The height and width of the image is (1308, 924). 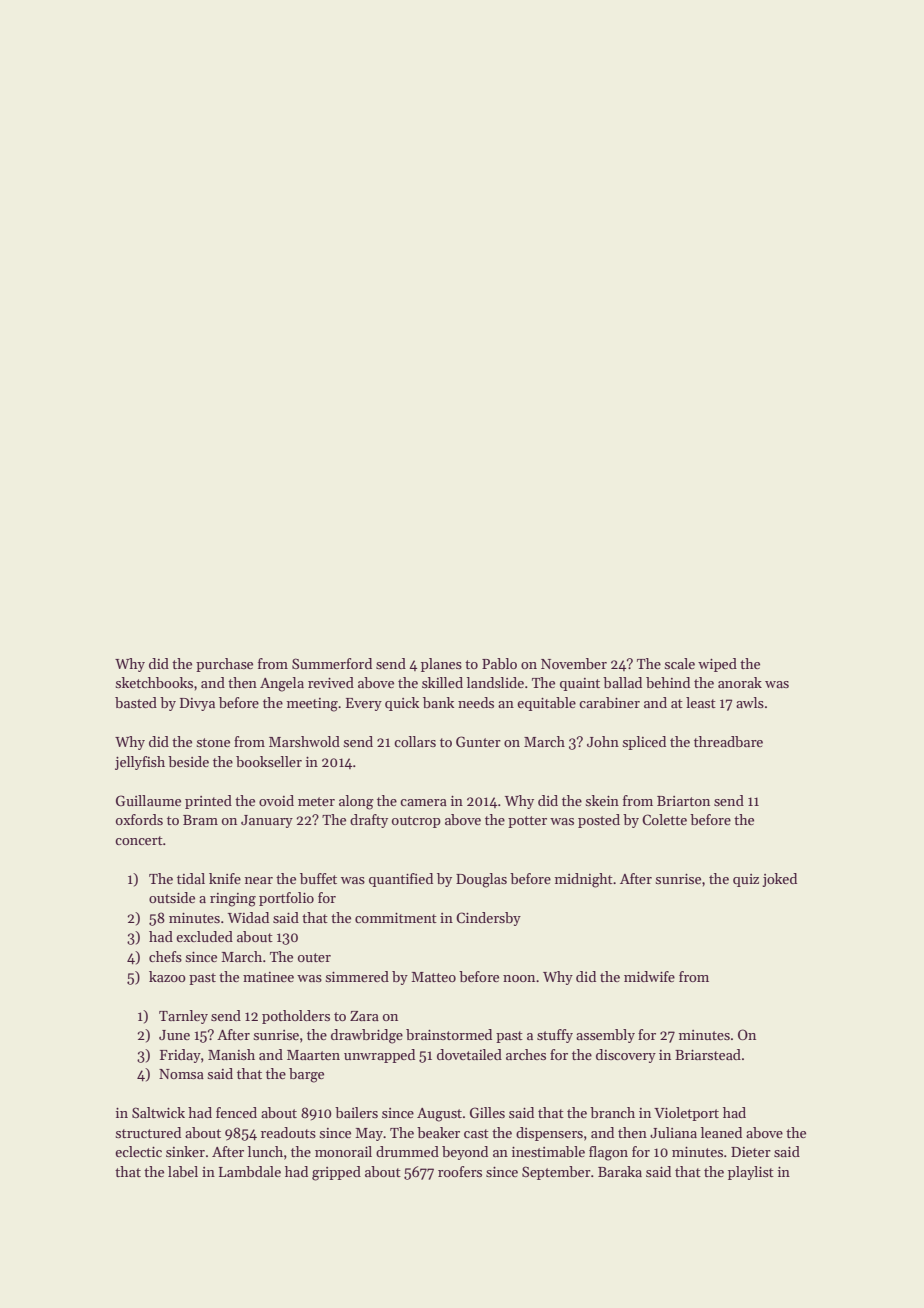 What do you see at coordinates (708, 1054) in the image?
I see `Briarstead` at bounding box center [708, 1054].
